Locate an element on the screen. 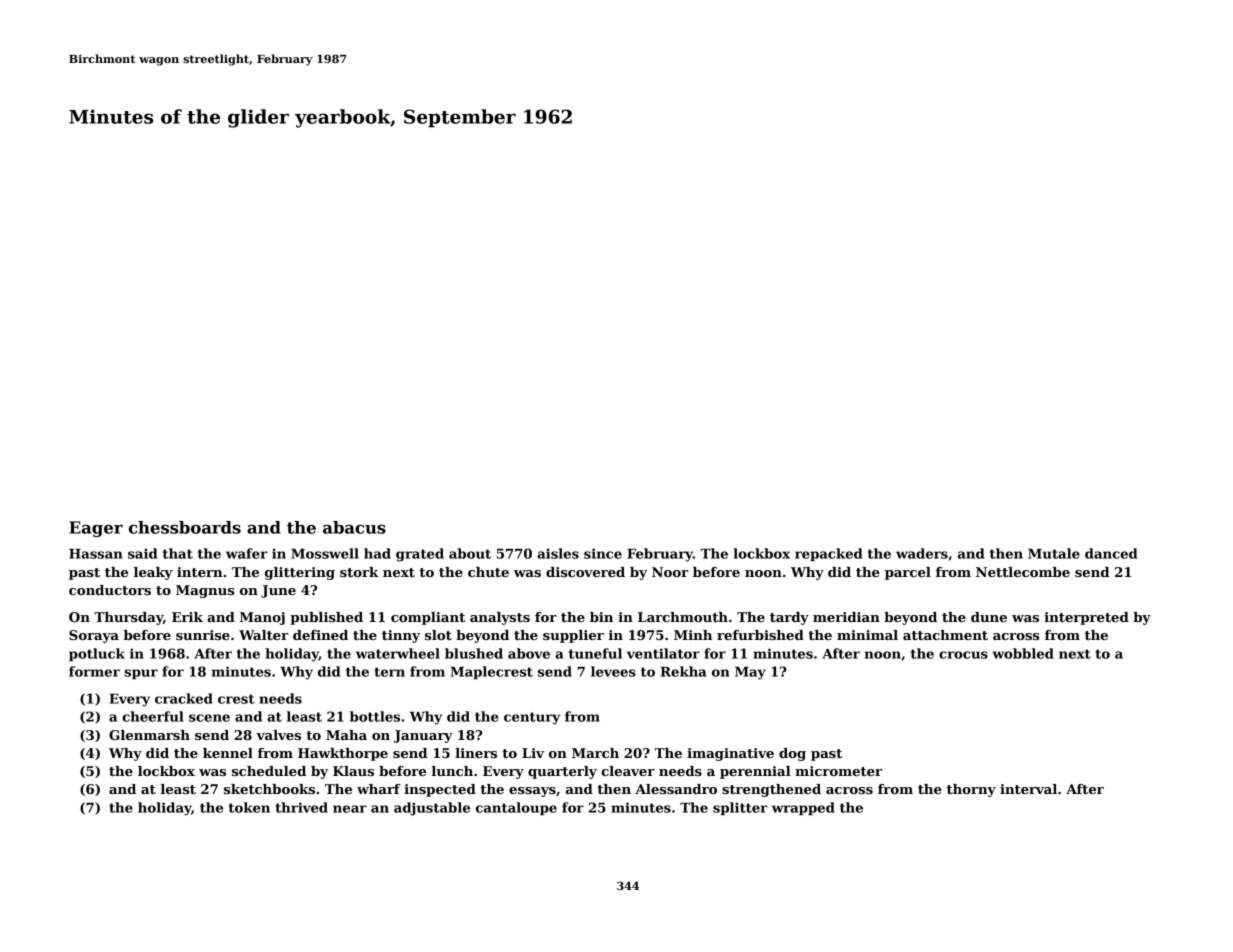 Image resolution: width=1233 pixels, height=952 pixels. attachment is located at coordinates (945, 635).
